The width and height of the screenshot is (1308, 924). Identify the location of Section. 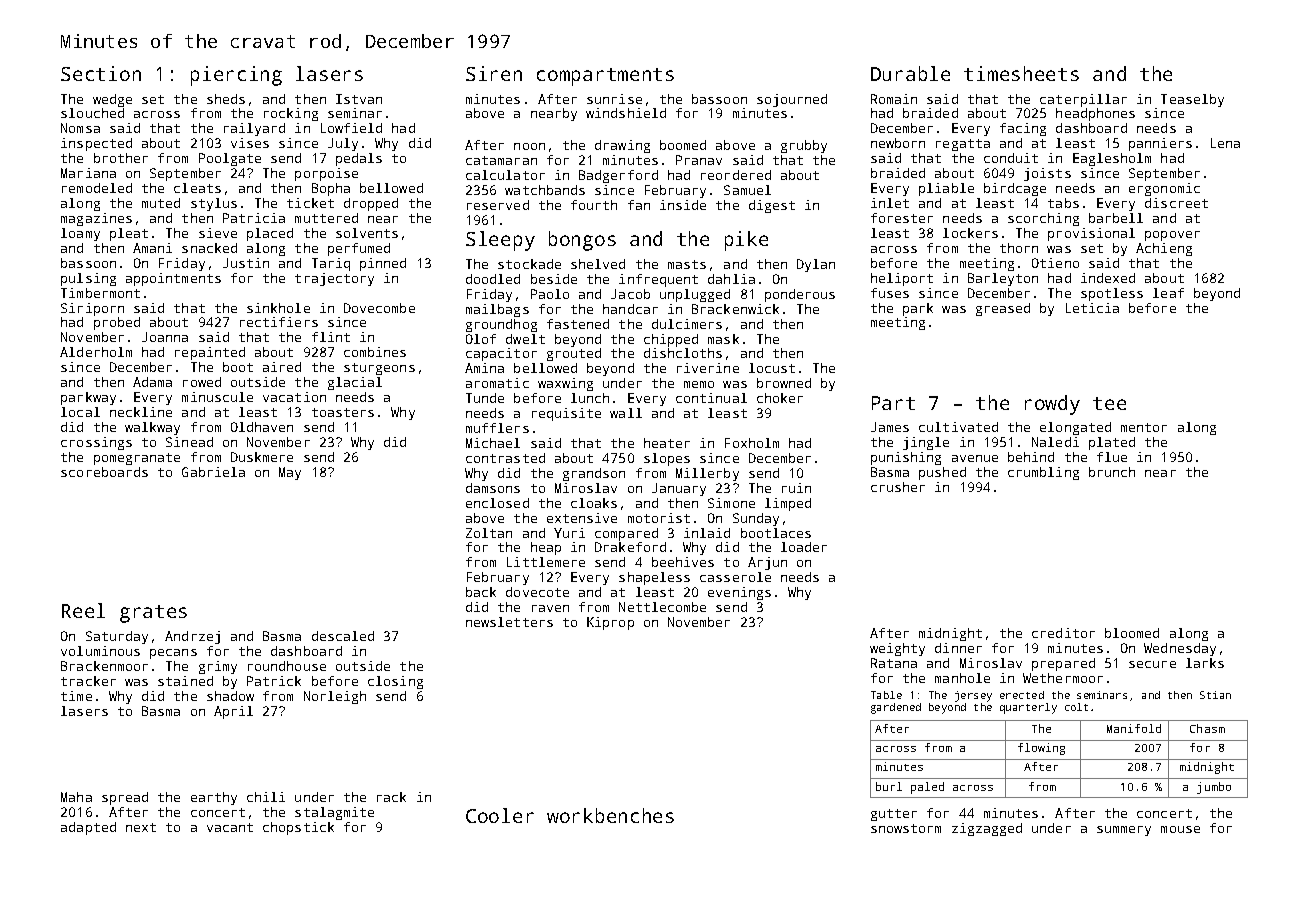
(101, 73).
